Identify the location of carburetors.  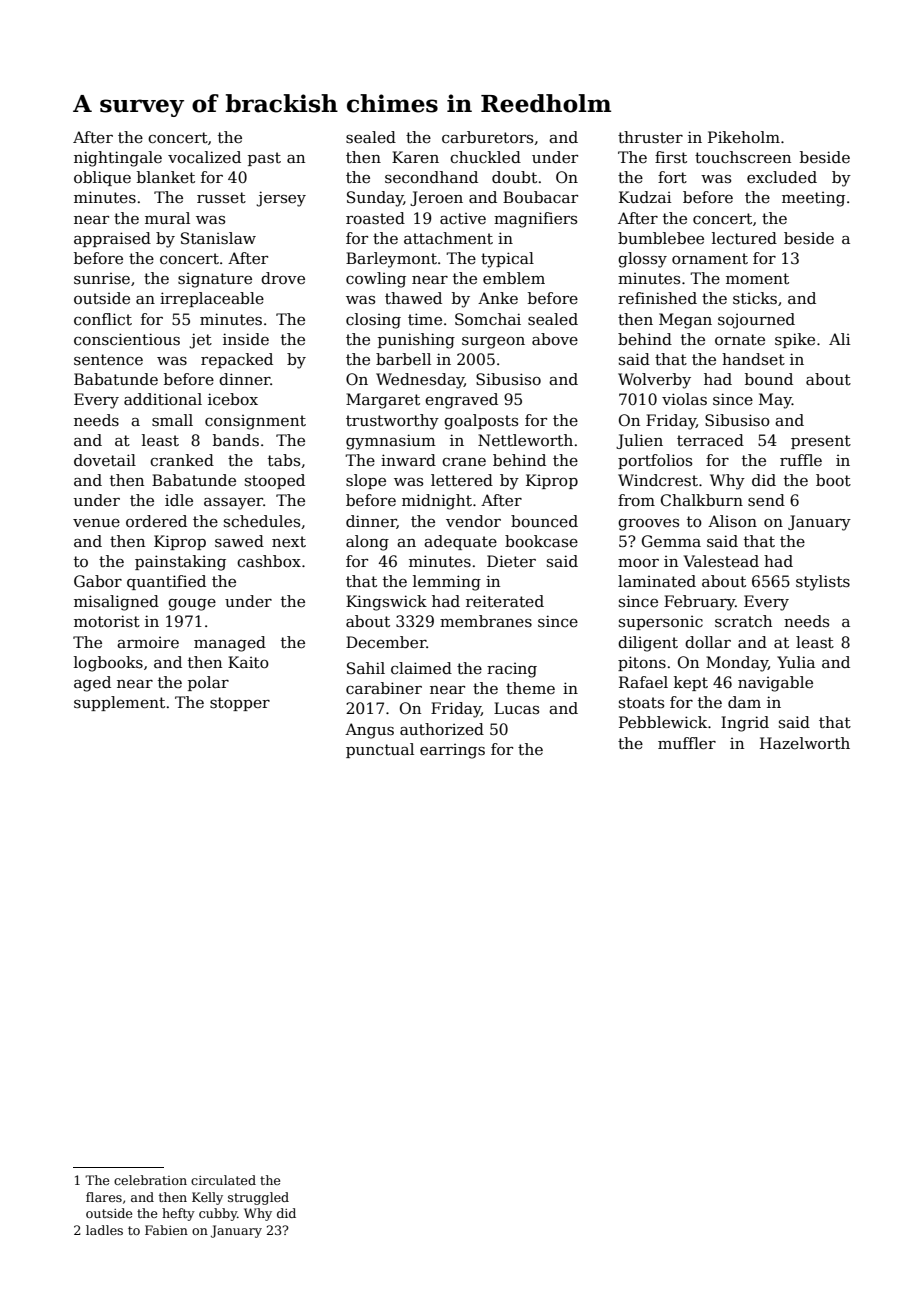
(487, 137).
